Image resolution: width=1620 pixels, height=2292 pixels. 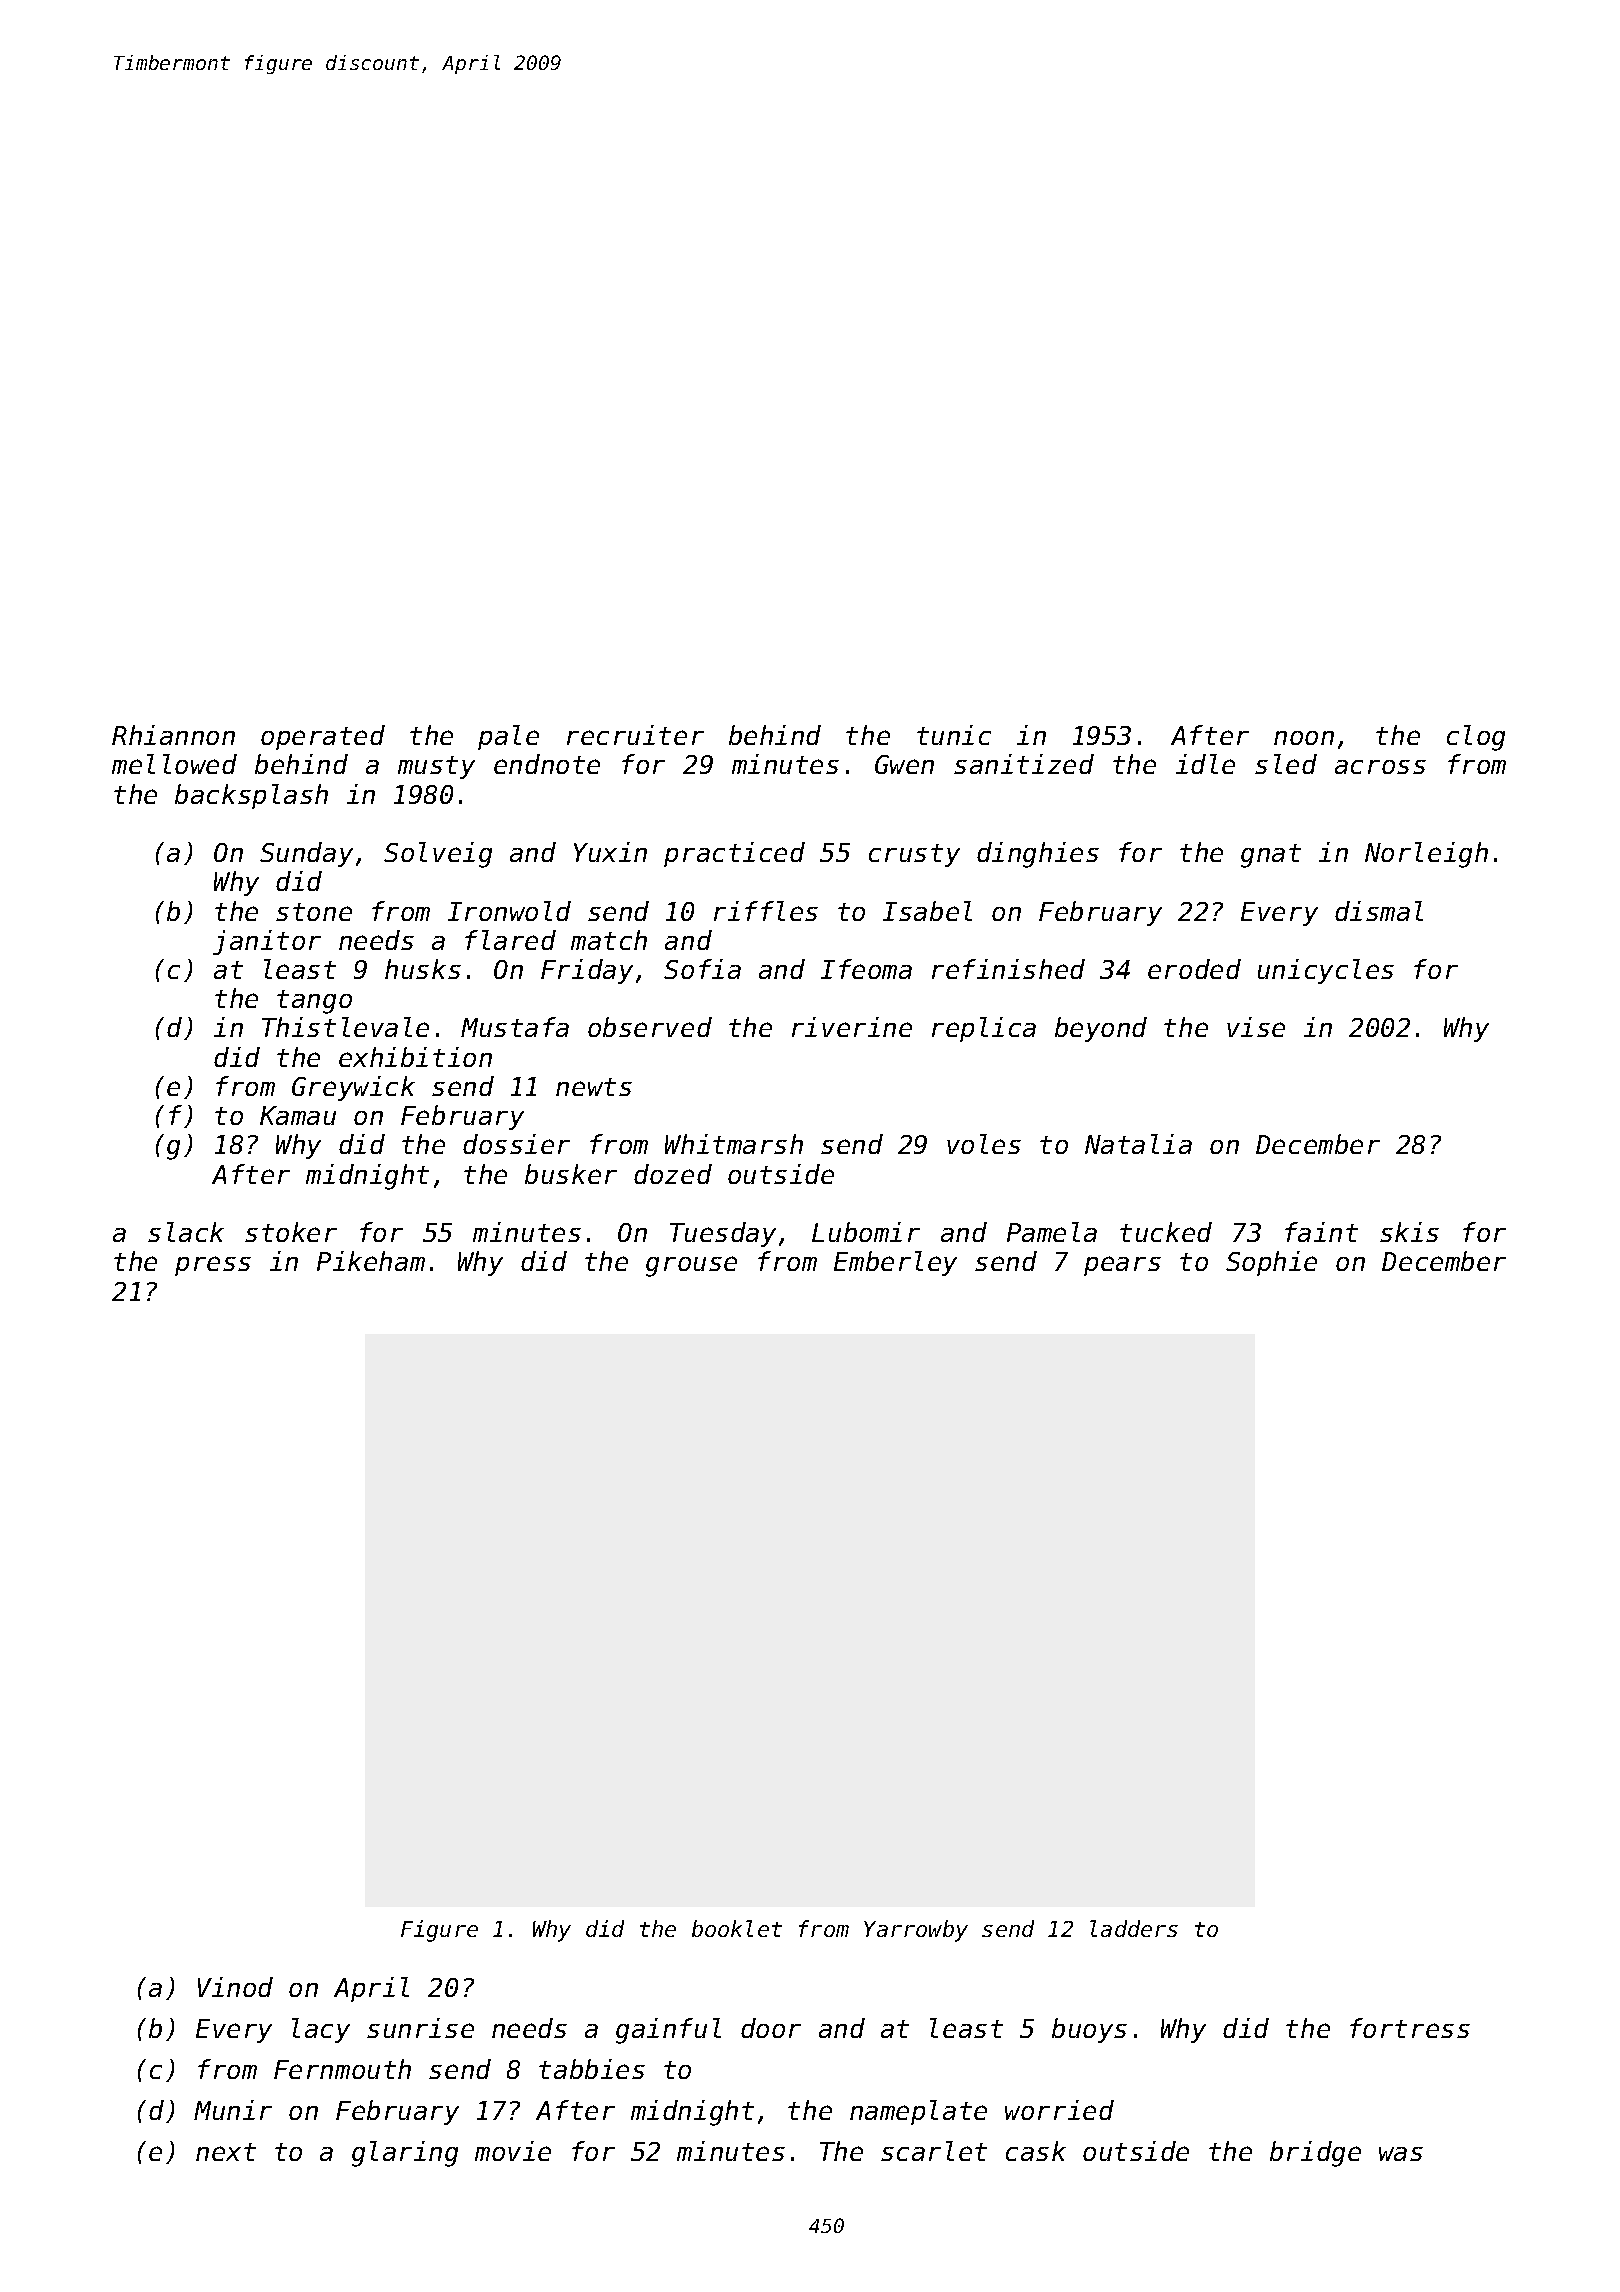 What do you see at coordinates (173, 735) in the page?
I see `Rhiannon` at bounding box center [173, 735].
